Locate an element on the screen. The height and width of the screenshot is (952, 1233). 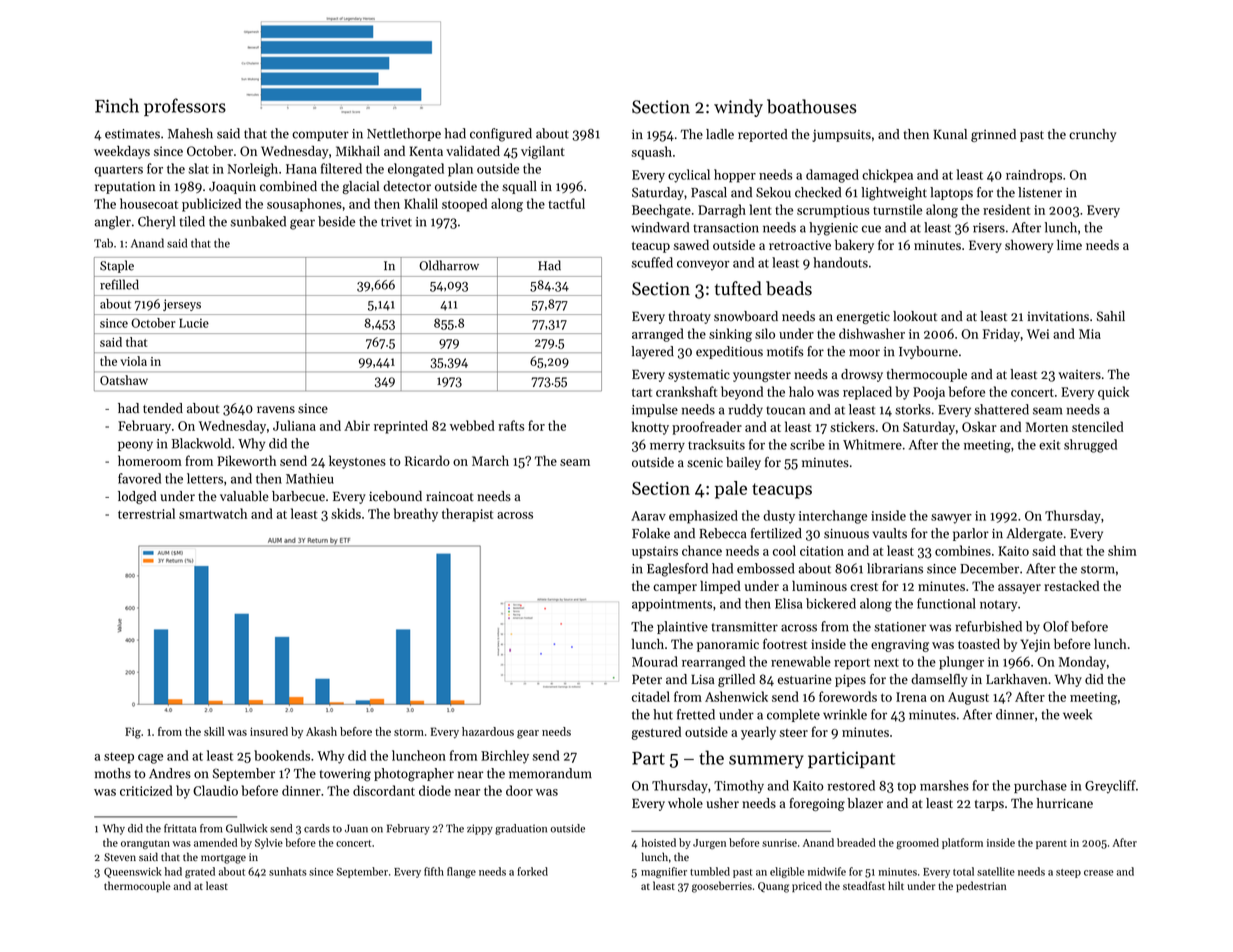
Steven is located at coordinates (120, 857).
